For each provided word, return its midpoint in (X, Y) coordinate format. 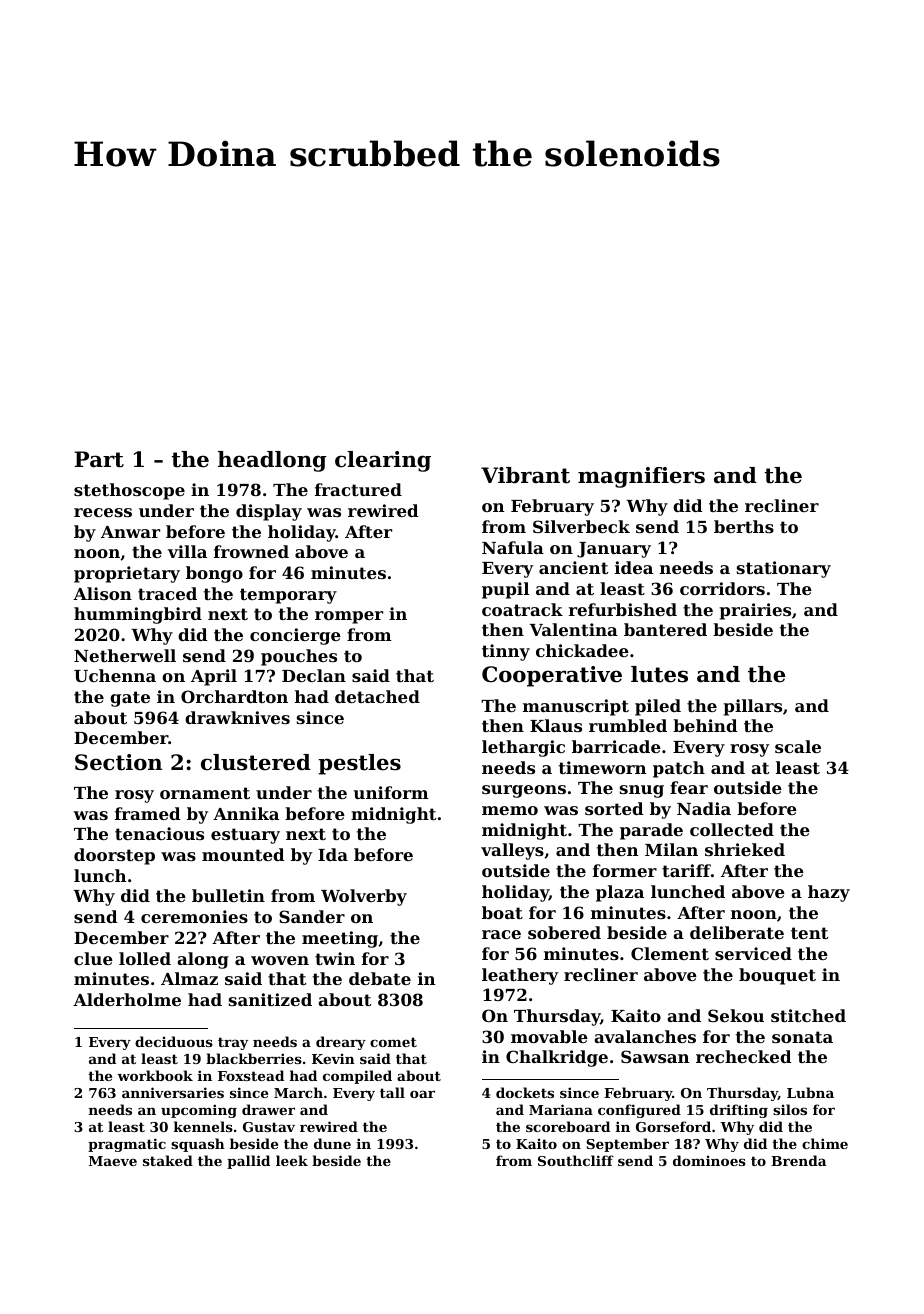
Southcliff (576, 1160)
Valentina (573, 629)
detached (377, 696)
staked (168, 1160)
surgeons (524, 791)
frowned (251, 551)
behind (705, 725)
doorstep (114, 856)
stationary (784, 569)
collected (732, 829)
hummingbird (138, 615)
